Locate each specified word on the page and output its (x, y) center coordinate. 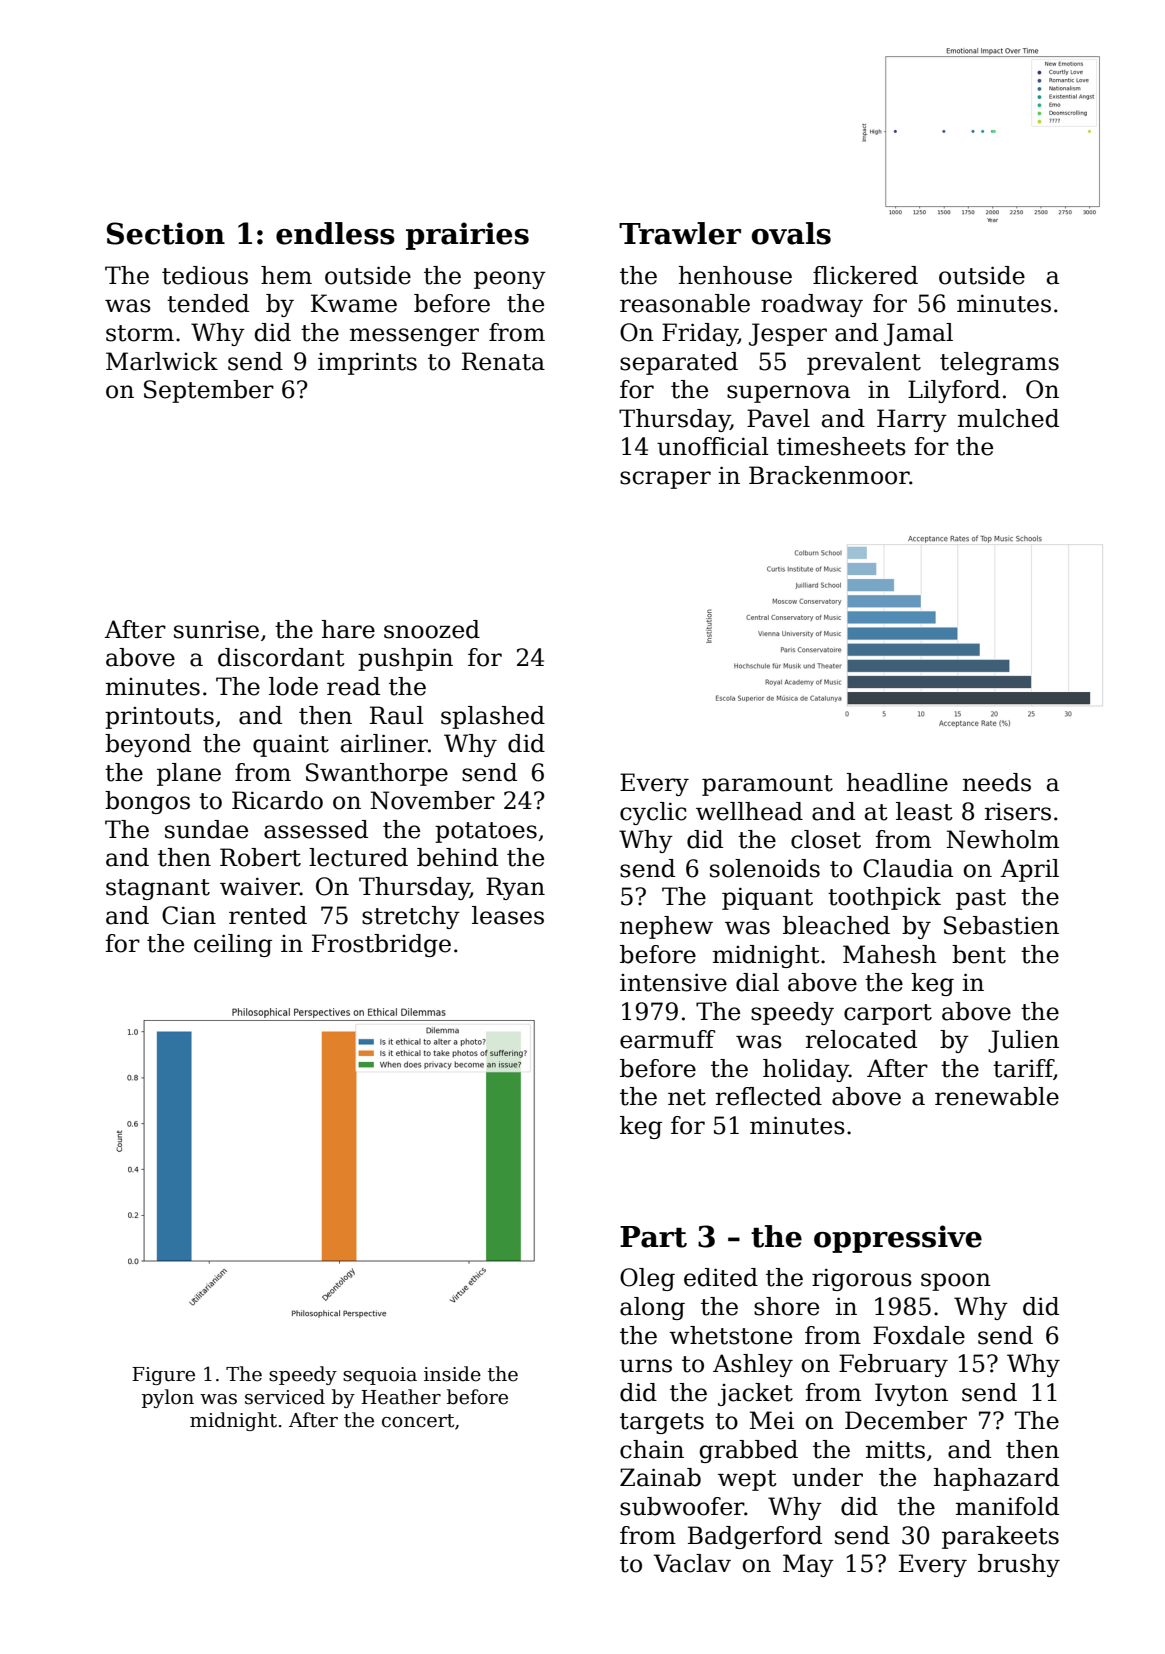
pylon (168, 1398)
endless (335, 233)
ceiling (233, 945)
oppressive (898, 1239)
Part (653, 1237)
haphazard (996, 1479)
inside (452, 1374)
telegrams (999, 363)
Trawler (680, 233)
